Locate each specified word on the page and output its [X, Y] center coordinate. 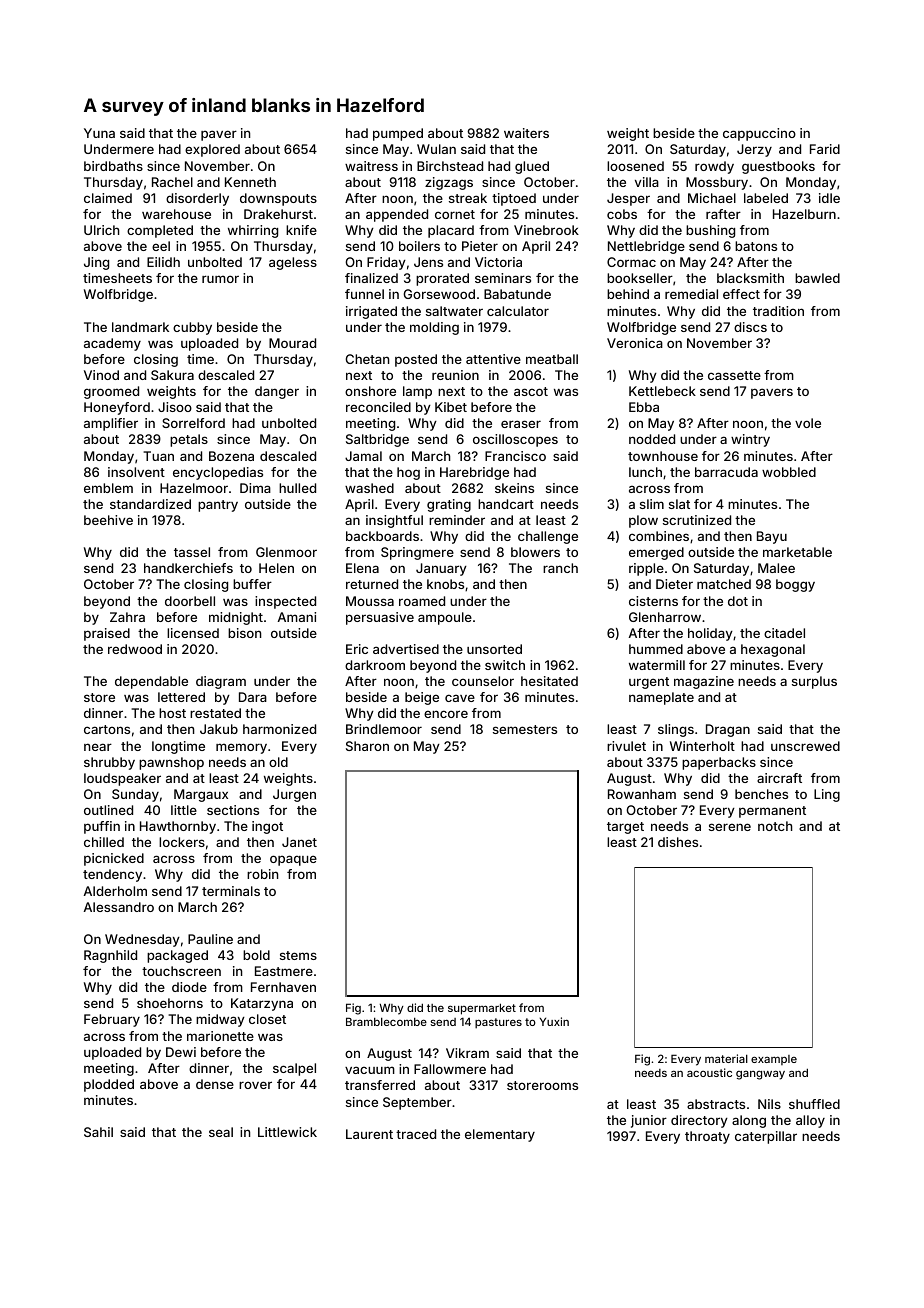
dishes [678, 842]
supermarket [482, 1009]
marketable [797, 552]
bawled [817, 278]
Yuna [99, 133]
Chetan [367, 359]
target [625, 828]
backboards [382, 536]
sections [233, 810]
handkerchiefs [188, 568]
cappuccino [759, 134]
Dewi [181, 1052]
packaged [177, 956]
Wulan [436, 149]
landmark [140, 327]
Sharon [367, 746]
